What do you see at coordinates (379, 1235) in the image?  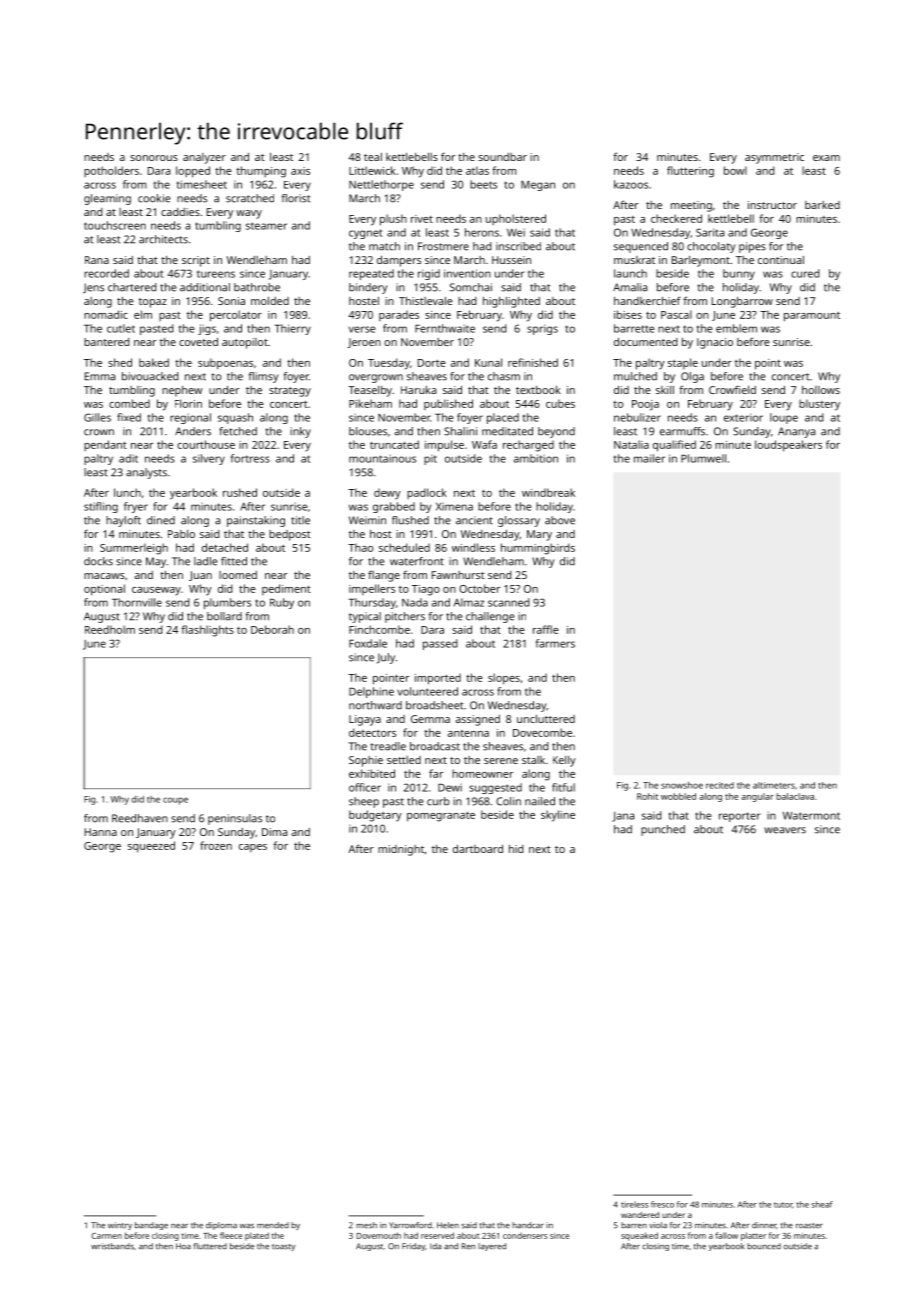 I see `Dovemouth` at bounding box center [379, 1235].
